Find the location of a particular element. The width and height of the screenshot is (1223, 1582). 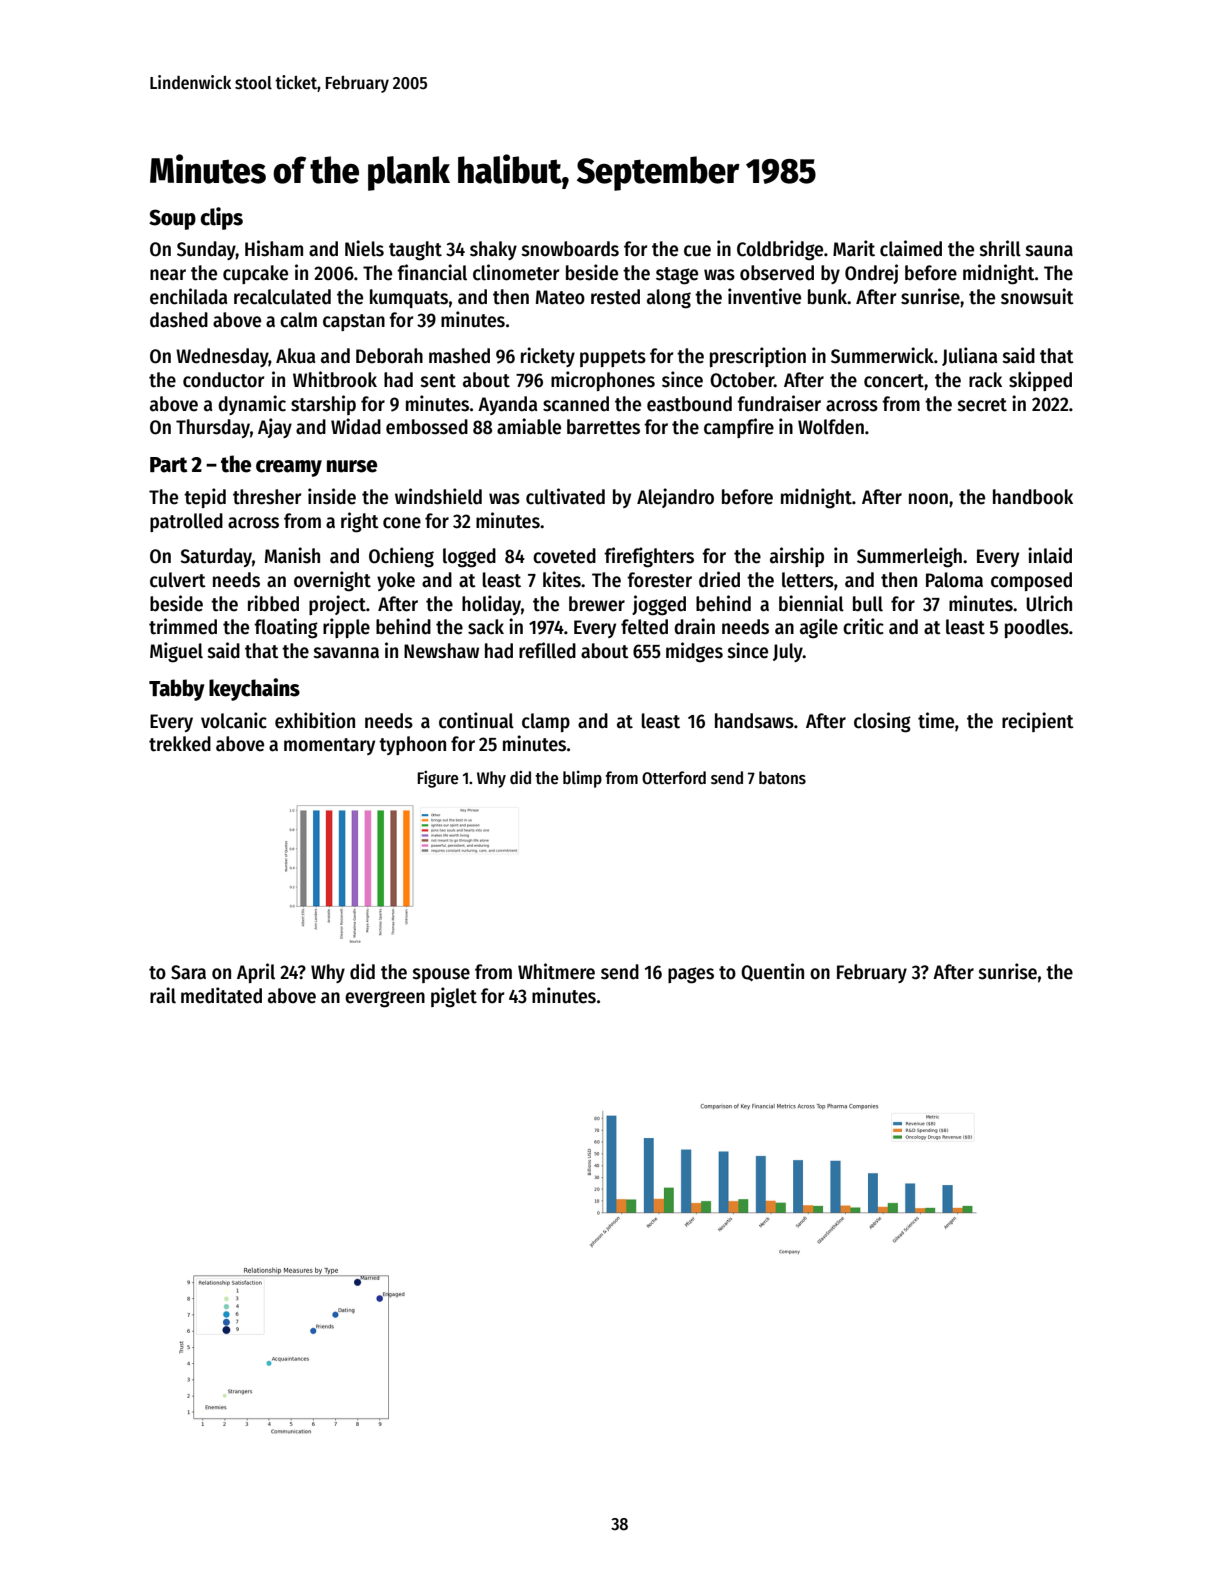

momentary is located at coordinates (329, 746).
